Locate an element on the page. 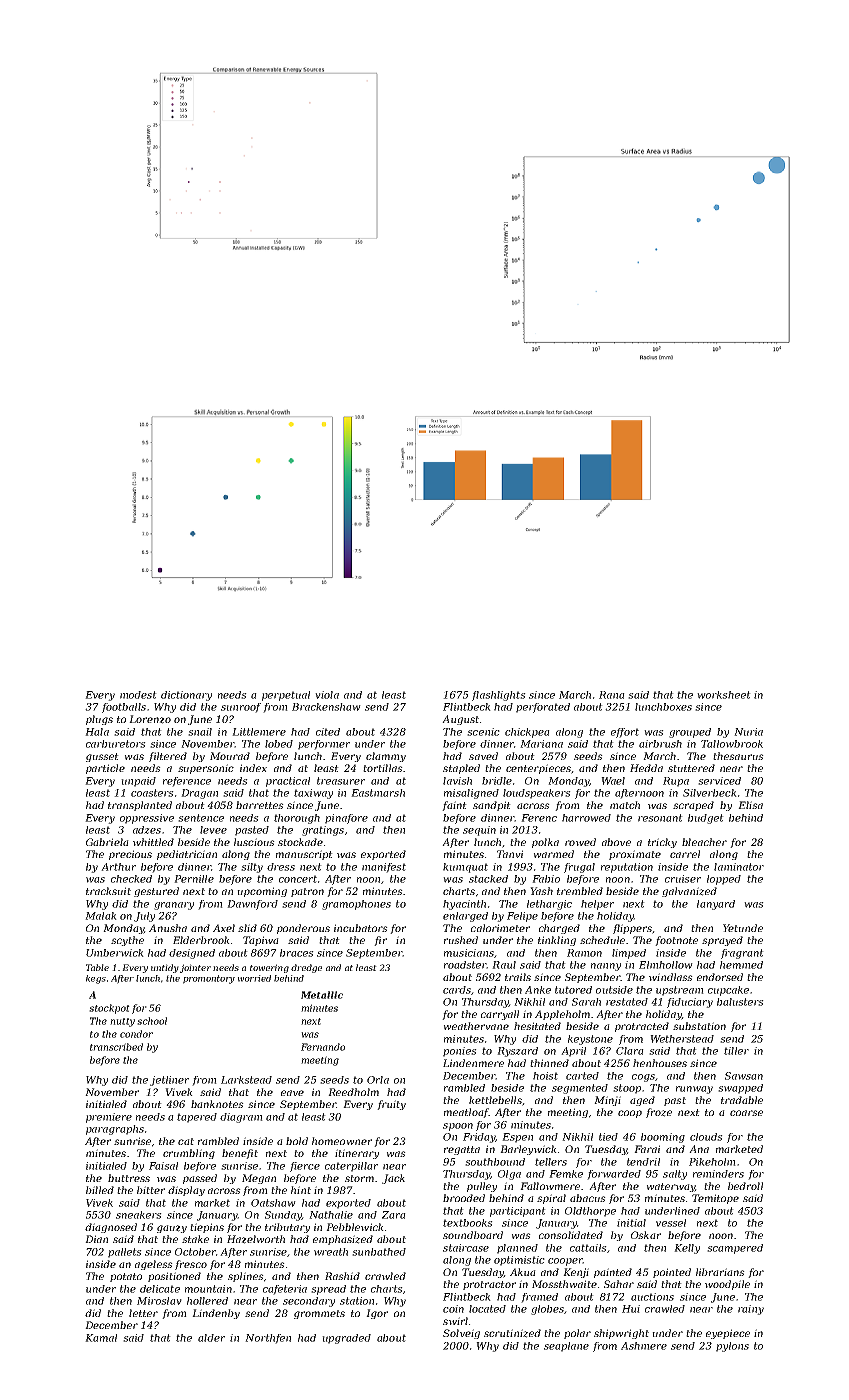  kegs is located at coordinates (96, 979).
